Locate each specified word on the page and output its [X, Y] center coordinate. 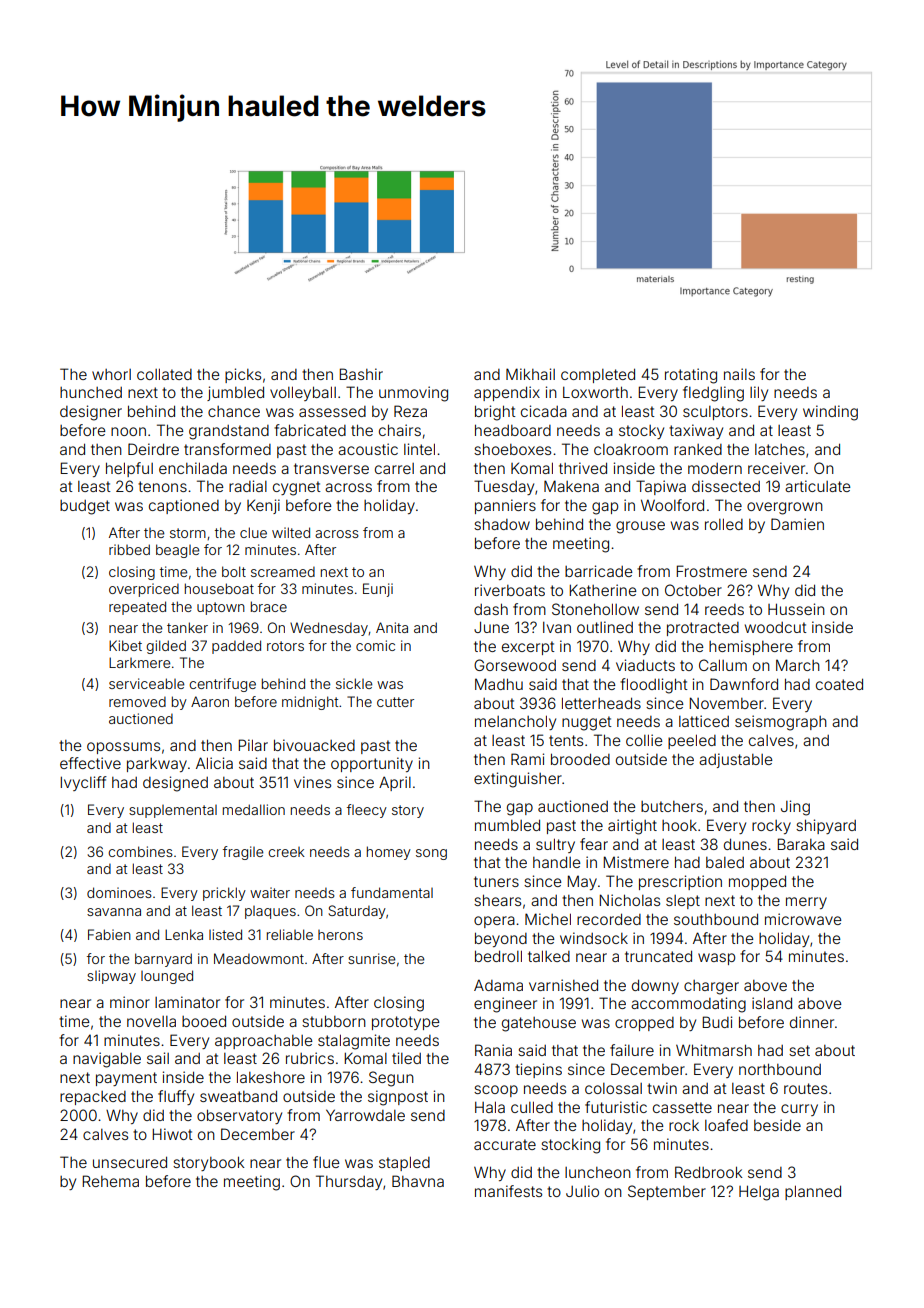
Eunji [378, 590]
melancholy [515, 722]
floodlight [654, 686]
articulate [817, 486]
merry [806, 903]
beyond [501, 939]
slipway [111, 977]
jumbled [235, 393]
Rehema [110, 1181]
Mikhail [530, 374]
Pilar [253, 745]
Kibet [125, 645]
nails [739, 374]
